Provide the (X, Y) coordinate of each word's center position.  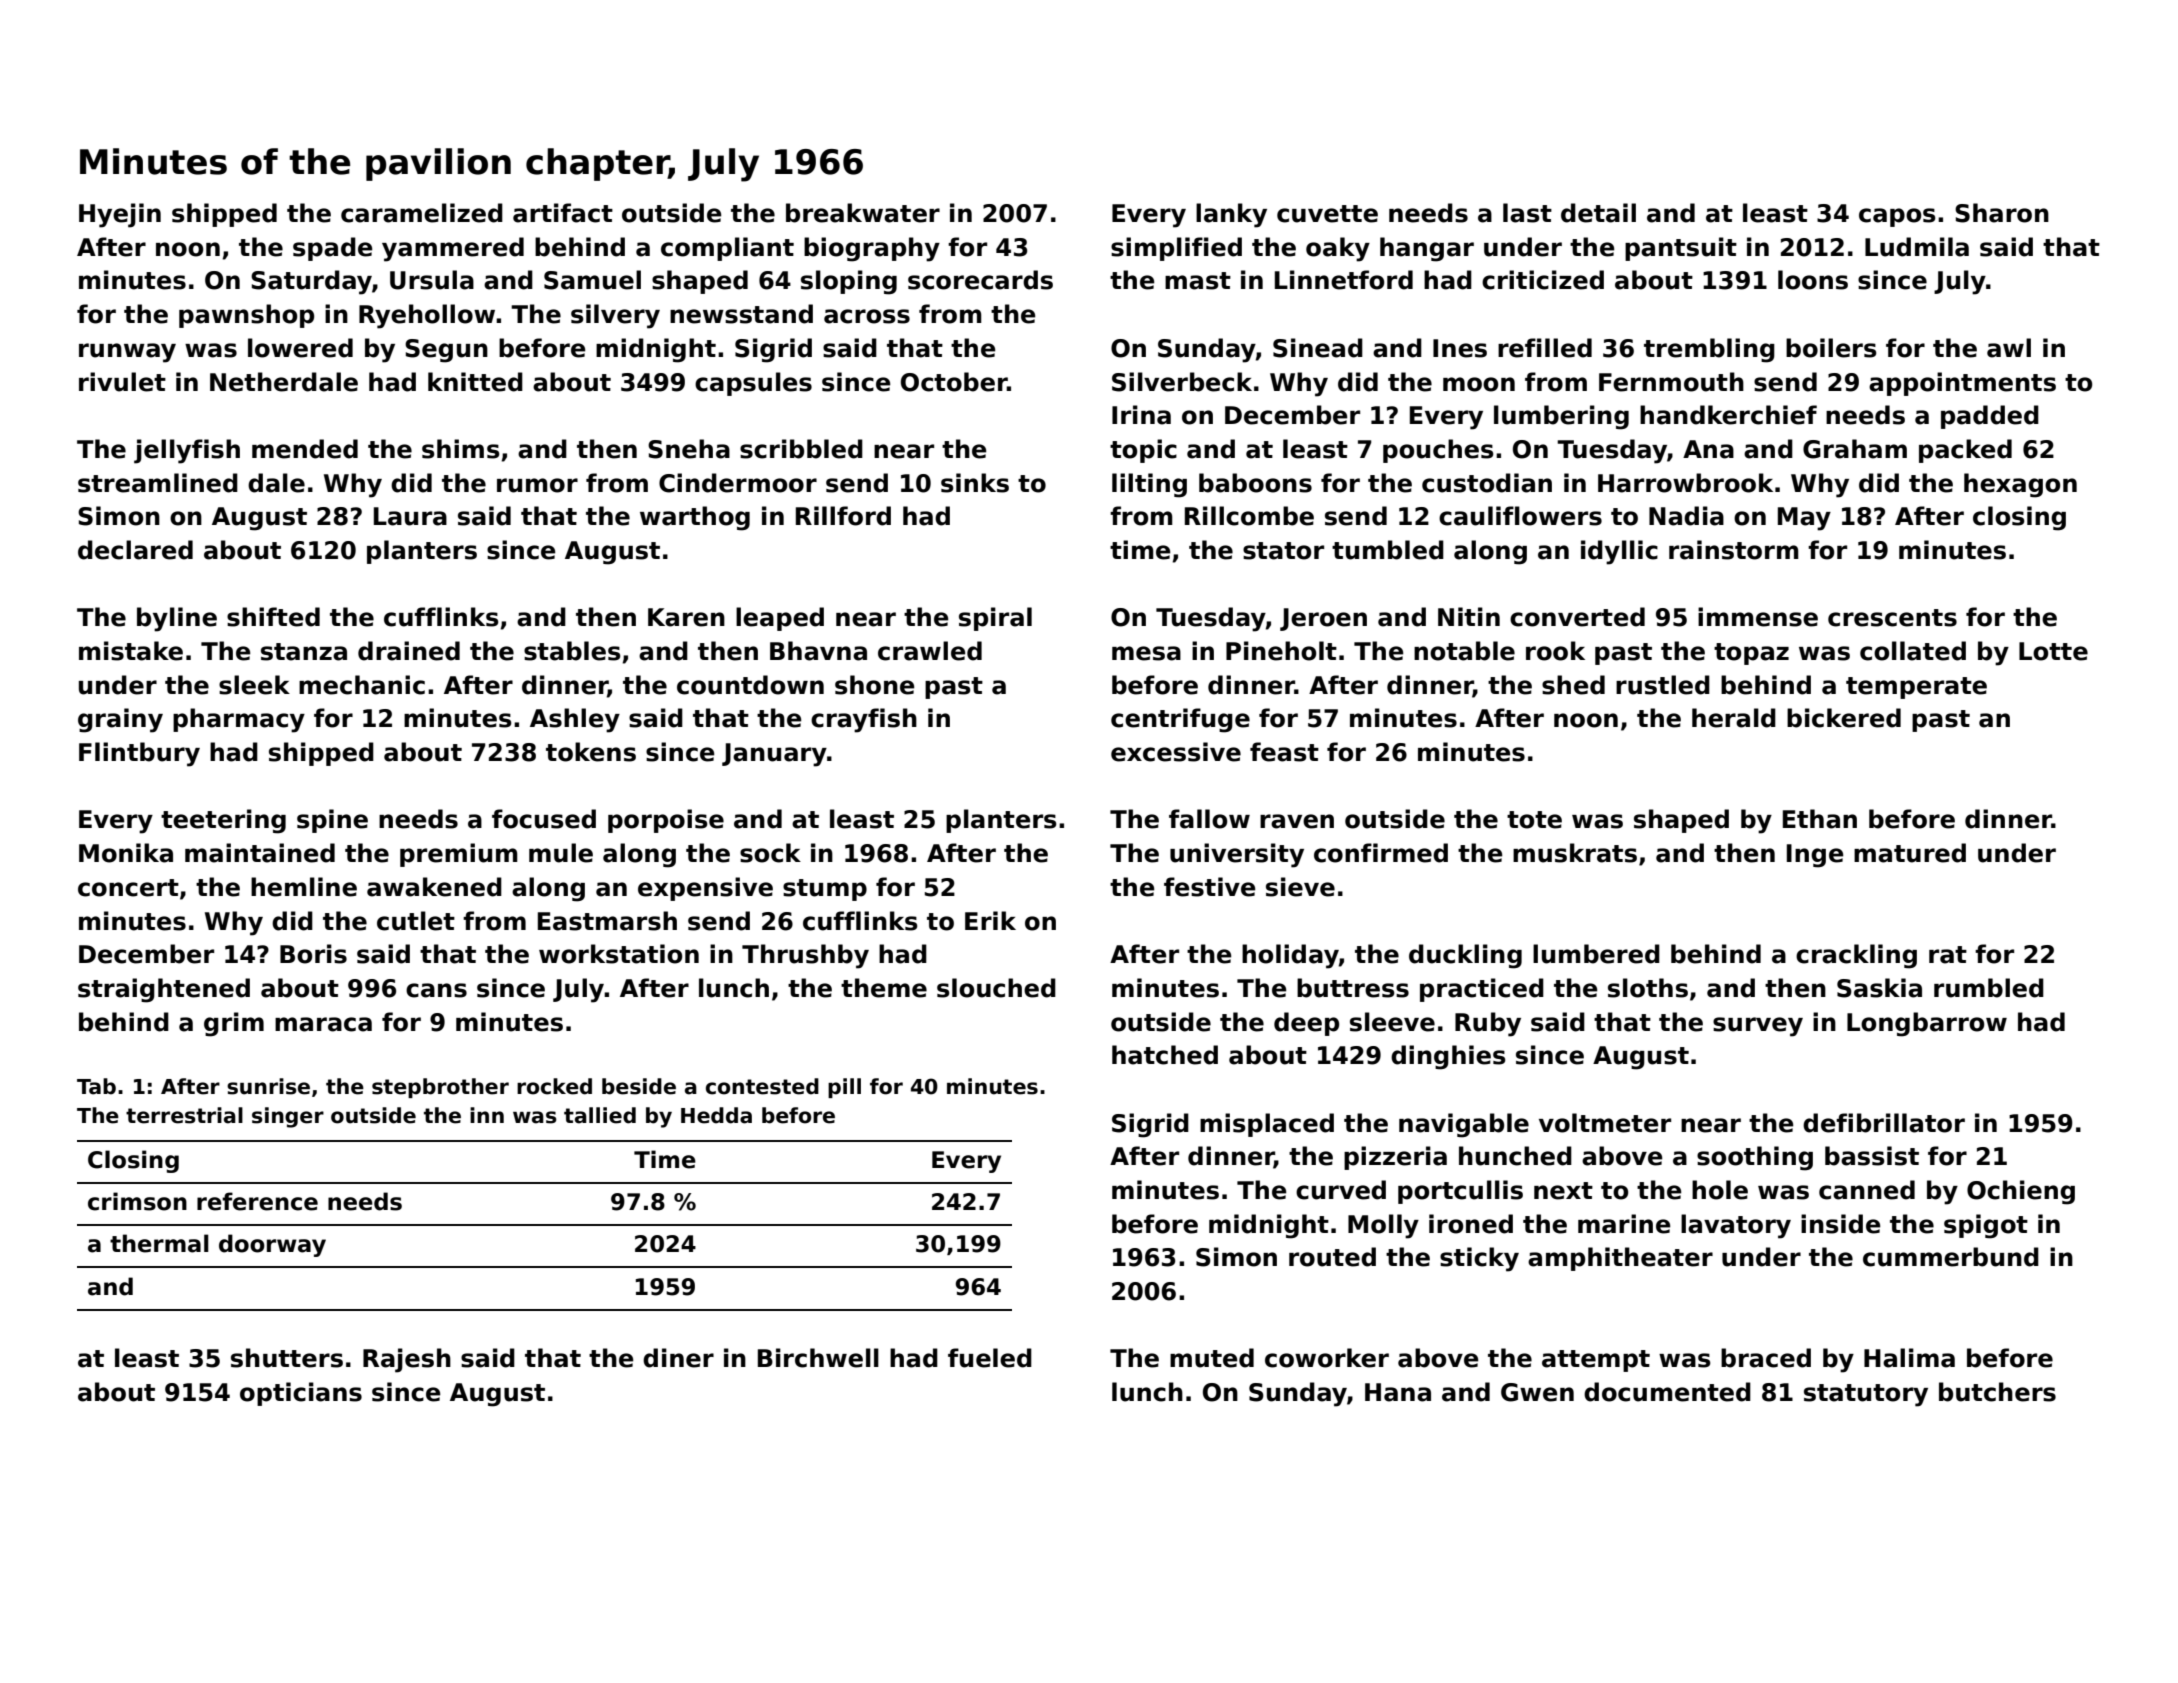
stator (1283, 551)
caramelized (422, 213)
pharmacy (239, 720)
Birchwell (818, 1358)
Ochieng (2021, 1192)
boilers (1831, 348)
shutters (287, 1358)
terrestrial (184, 1115)
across (867, 316)
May (1804, 519)
